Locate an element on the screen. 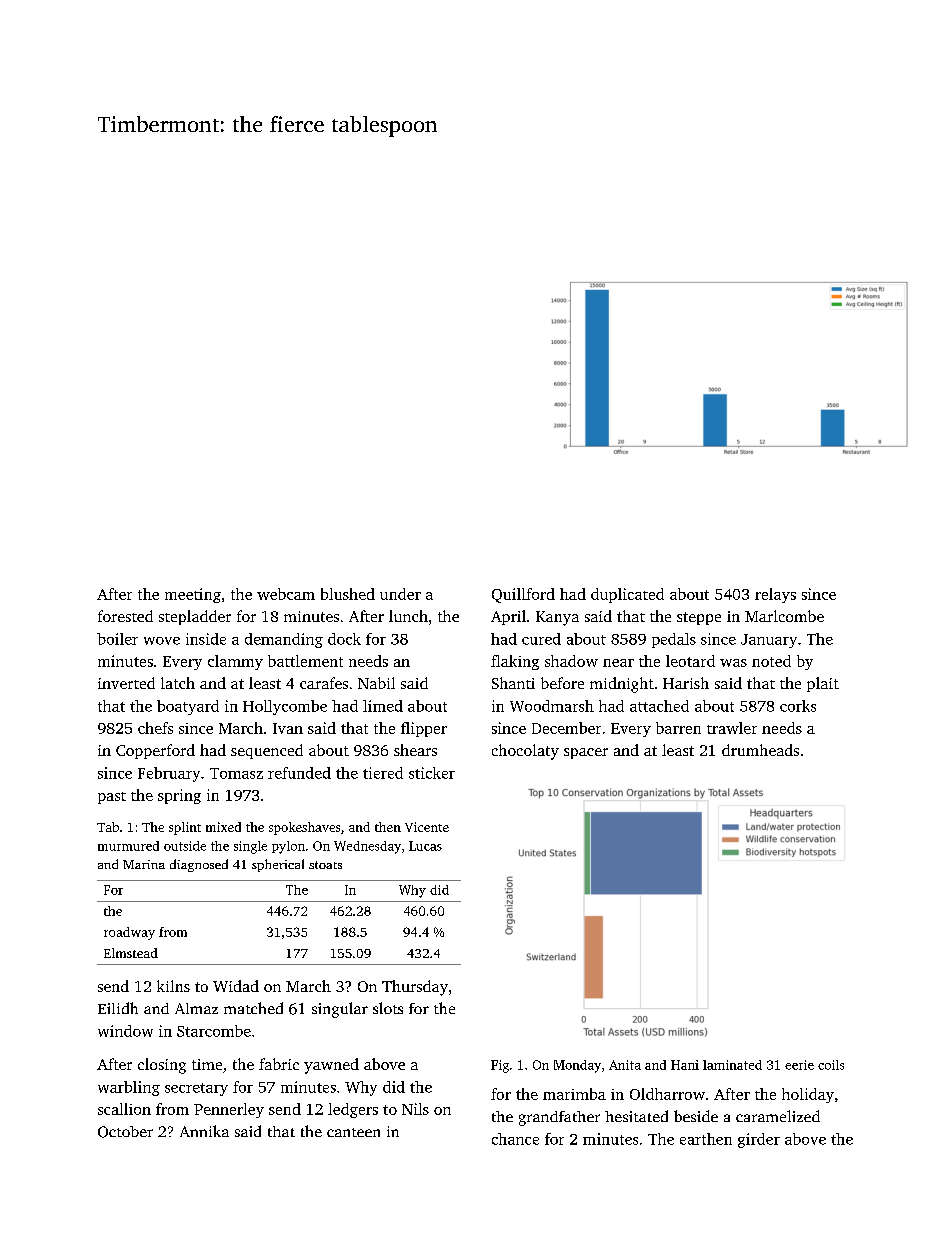  spacer is located at coordinates (586, 753).
